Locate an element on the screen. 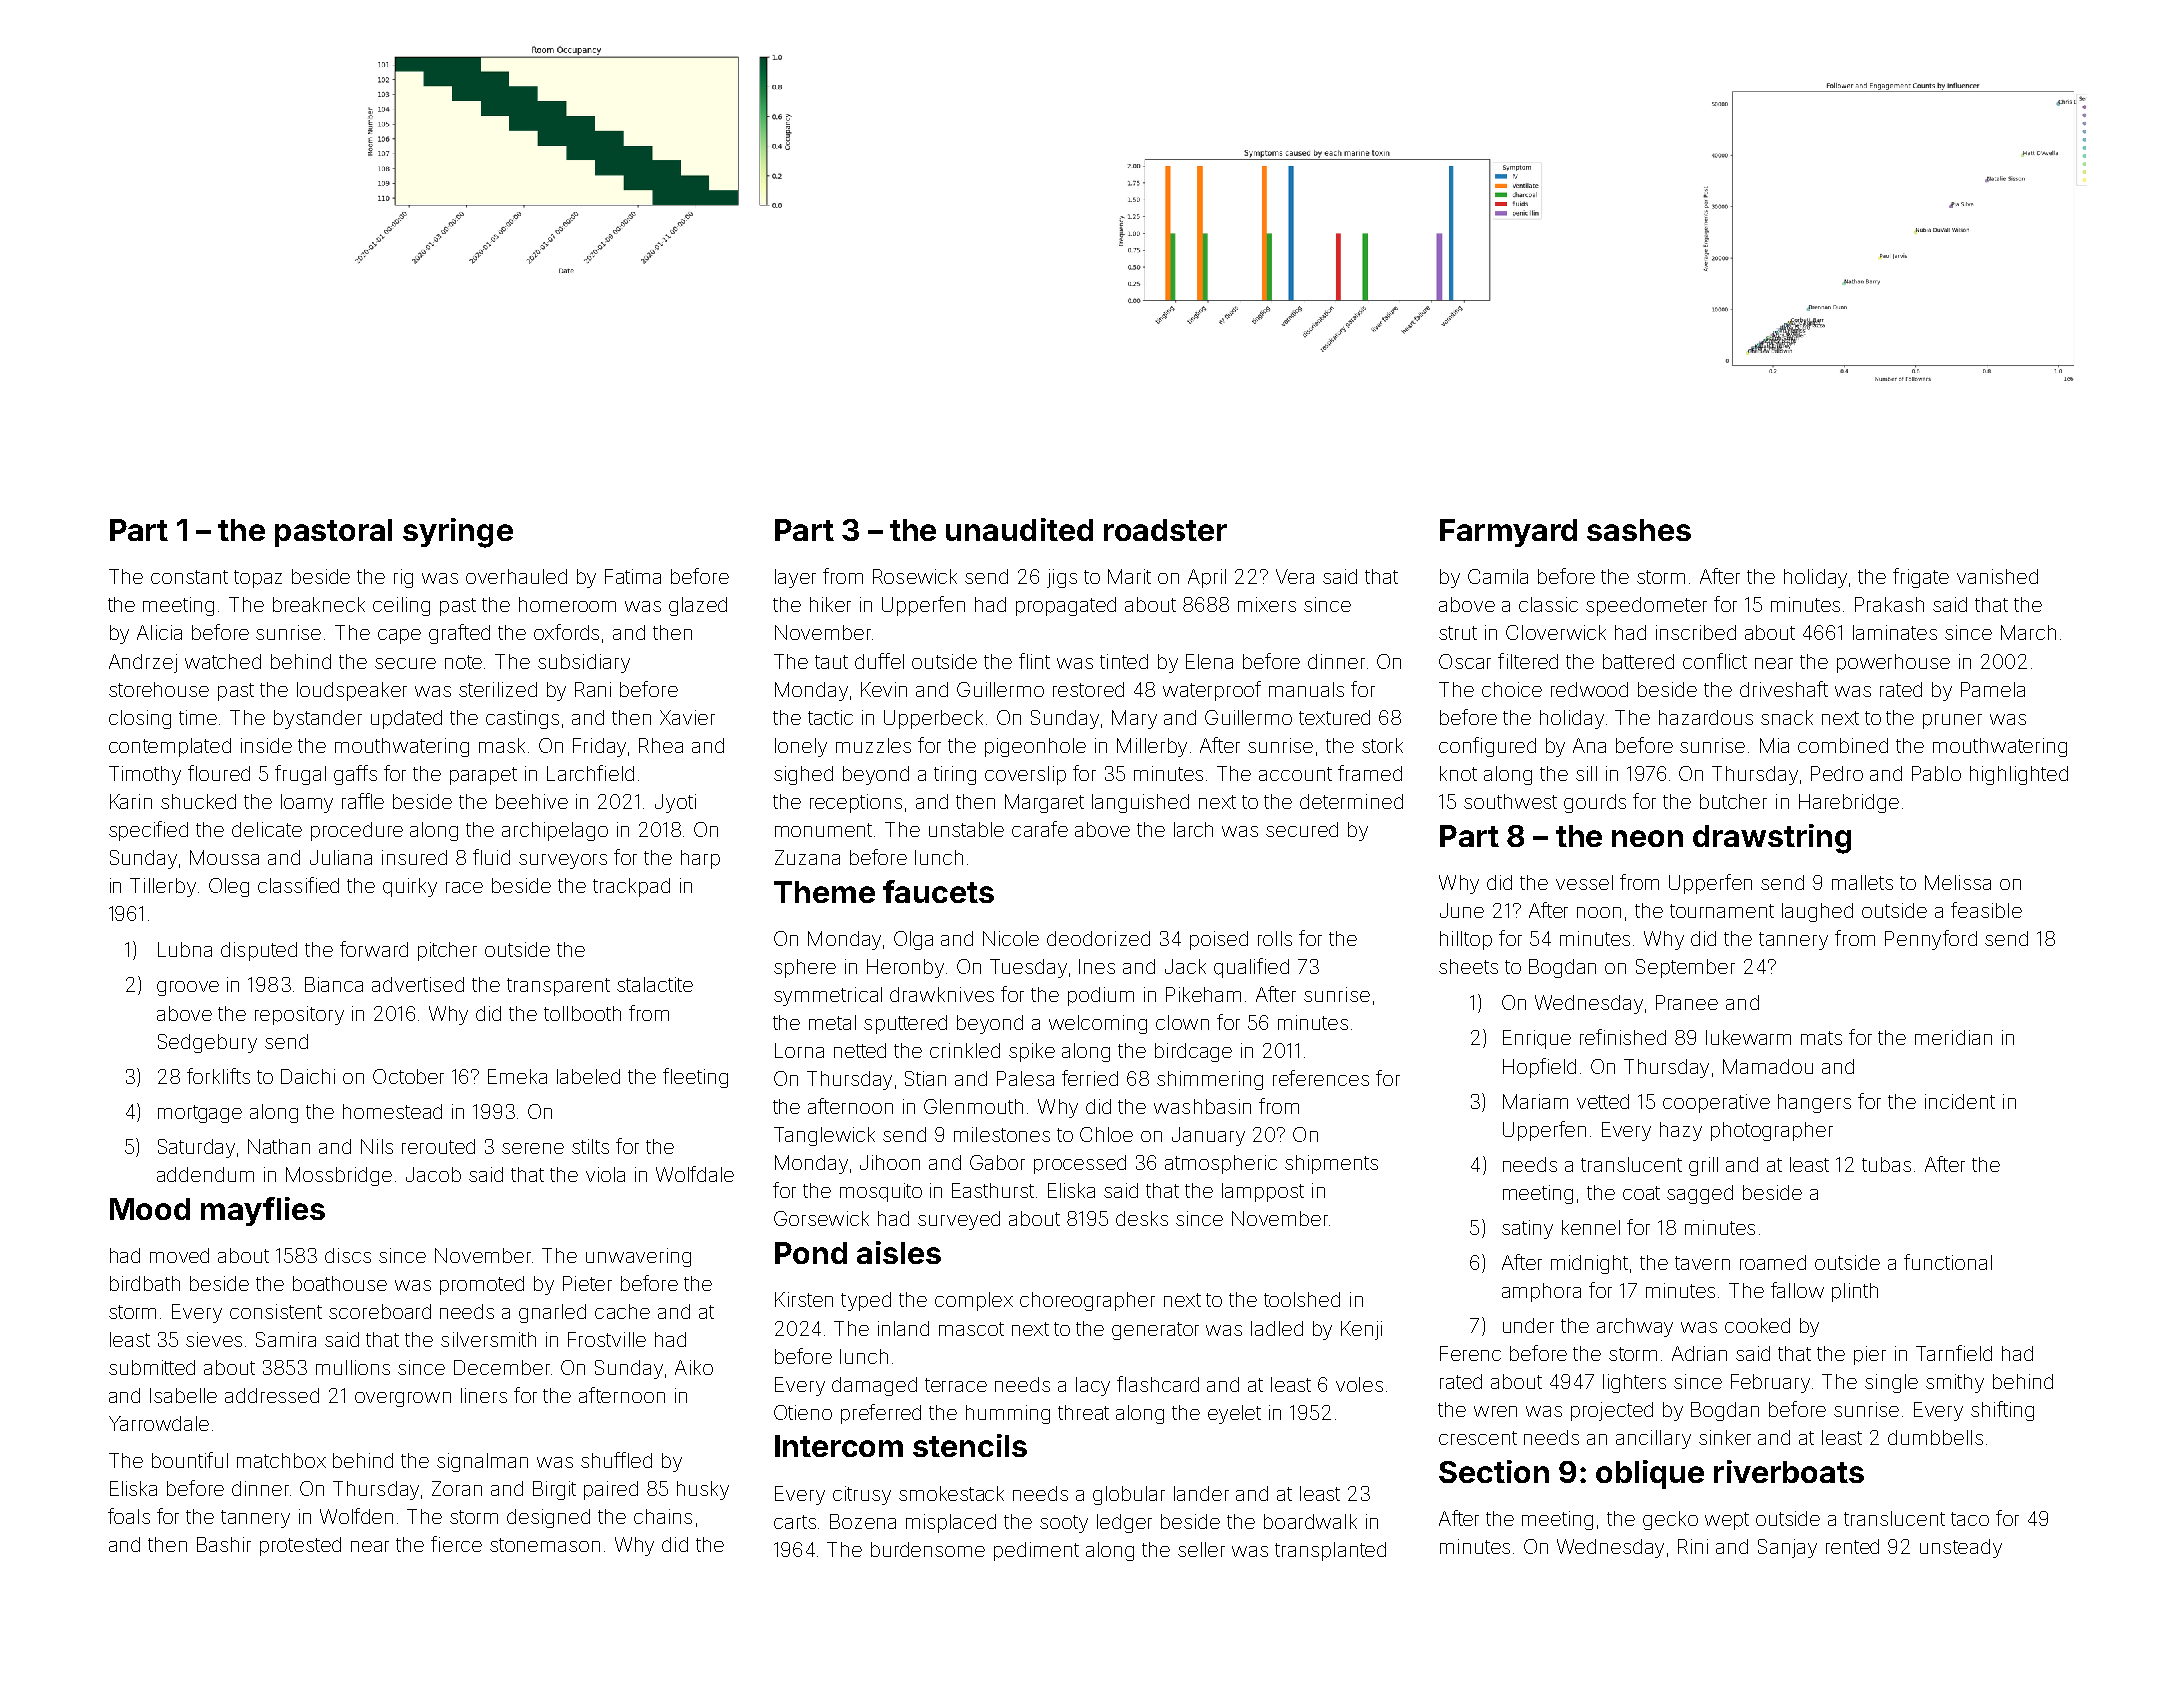 This screenshot has height=1683, width=2178. Pranee is located at coordinates (1687, 1002).
